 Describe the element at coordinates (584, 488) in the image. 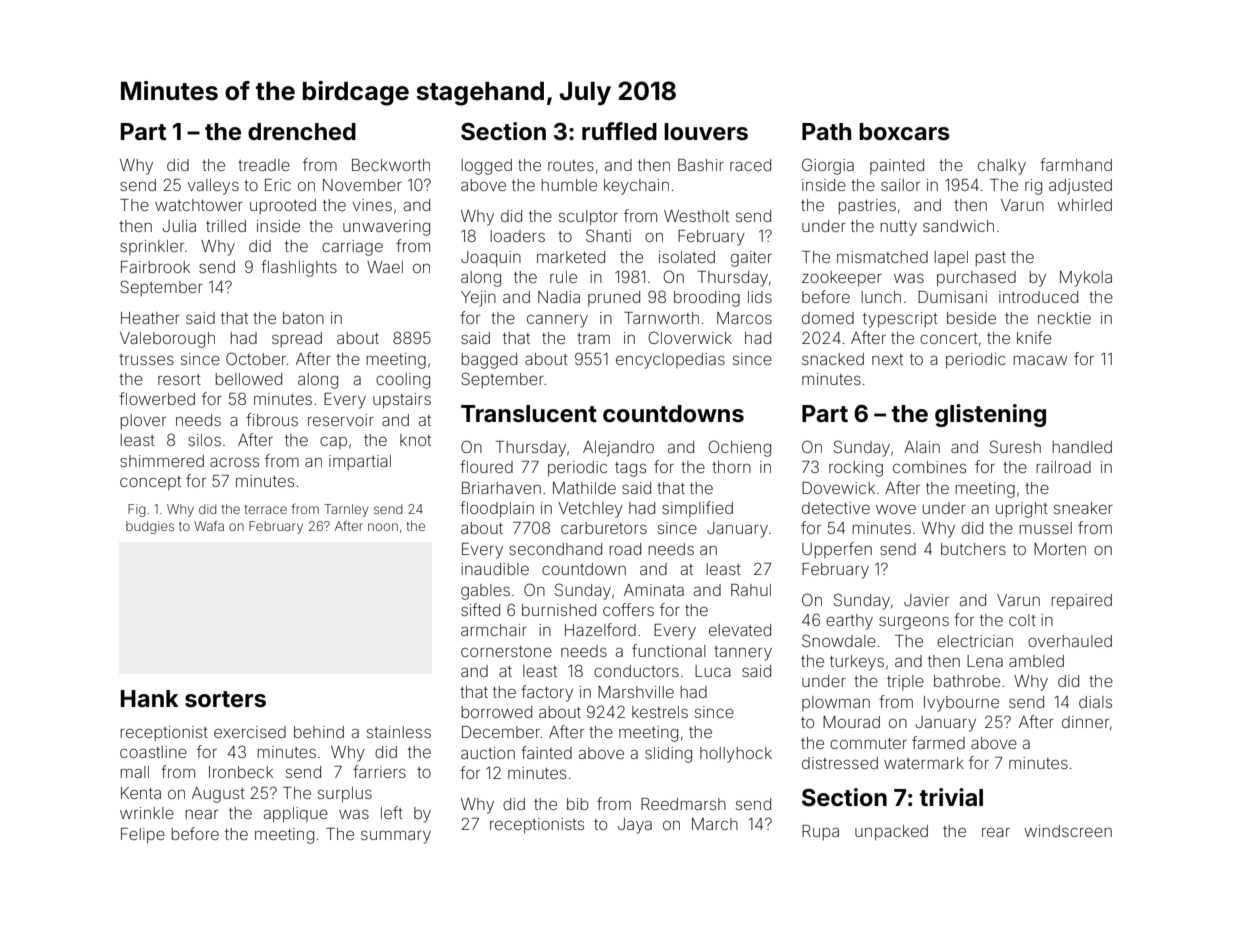

I see `Mathilde` at that location.
